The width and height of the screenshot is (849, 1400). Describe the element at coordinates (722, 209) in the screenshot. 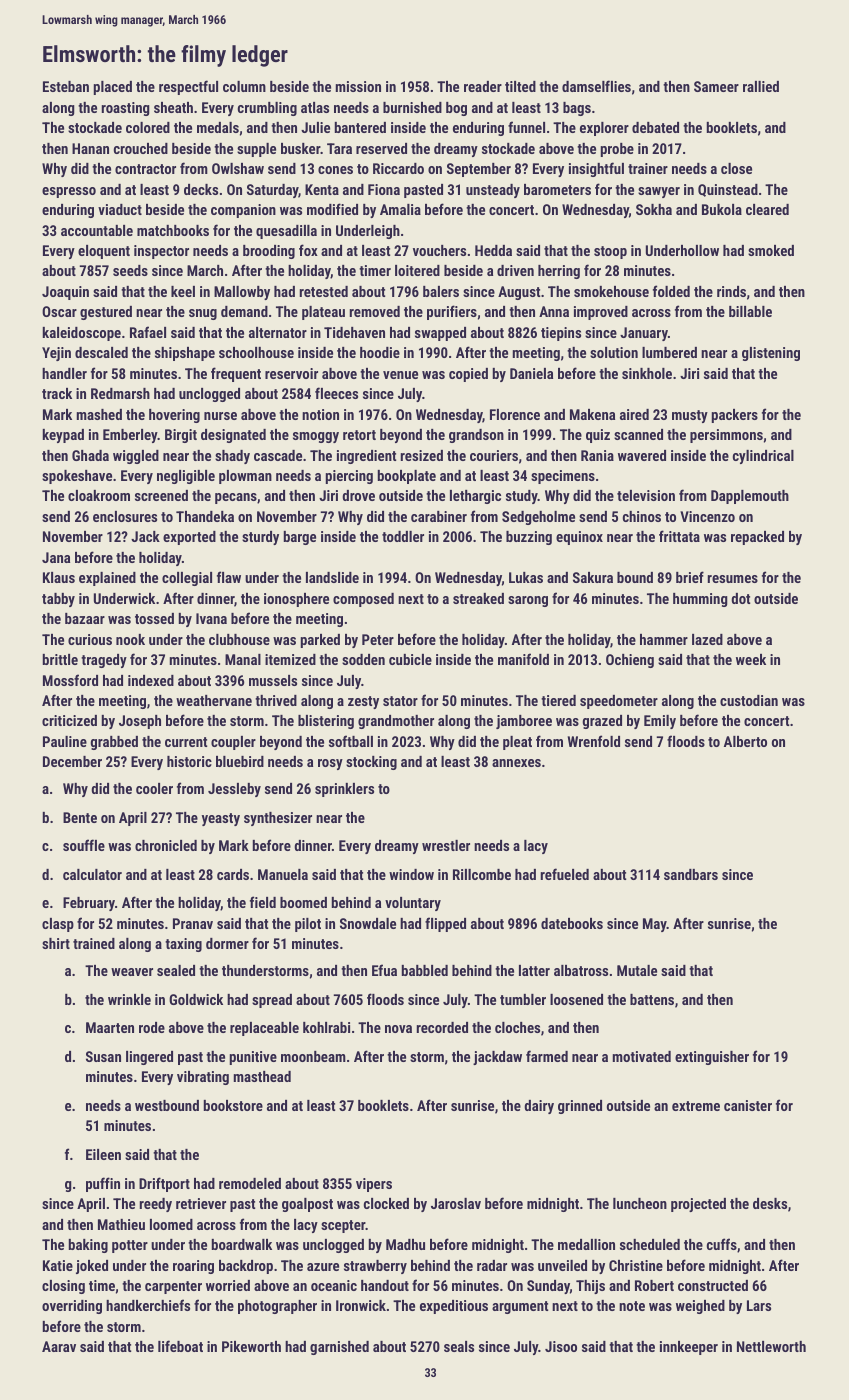

I see `Bukola` at that location.
